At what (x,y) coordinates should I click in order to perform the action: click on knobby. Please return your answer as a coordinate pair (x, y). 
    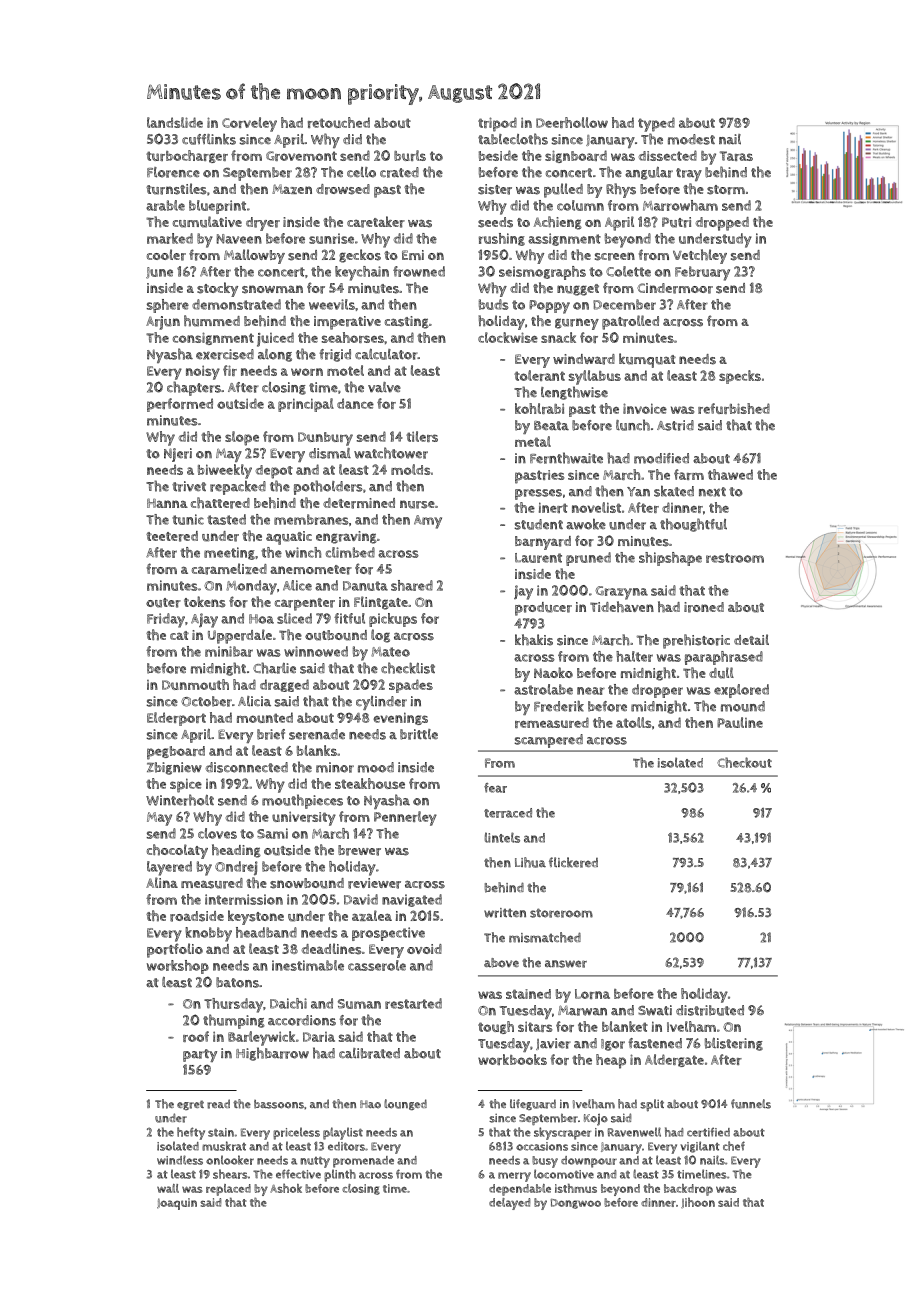
    Looking at the image, I should click on (208, 934).
